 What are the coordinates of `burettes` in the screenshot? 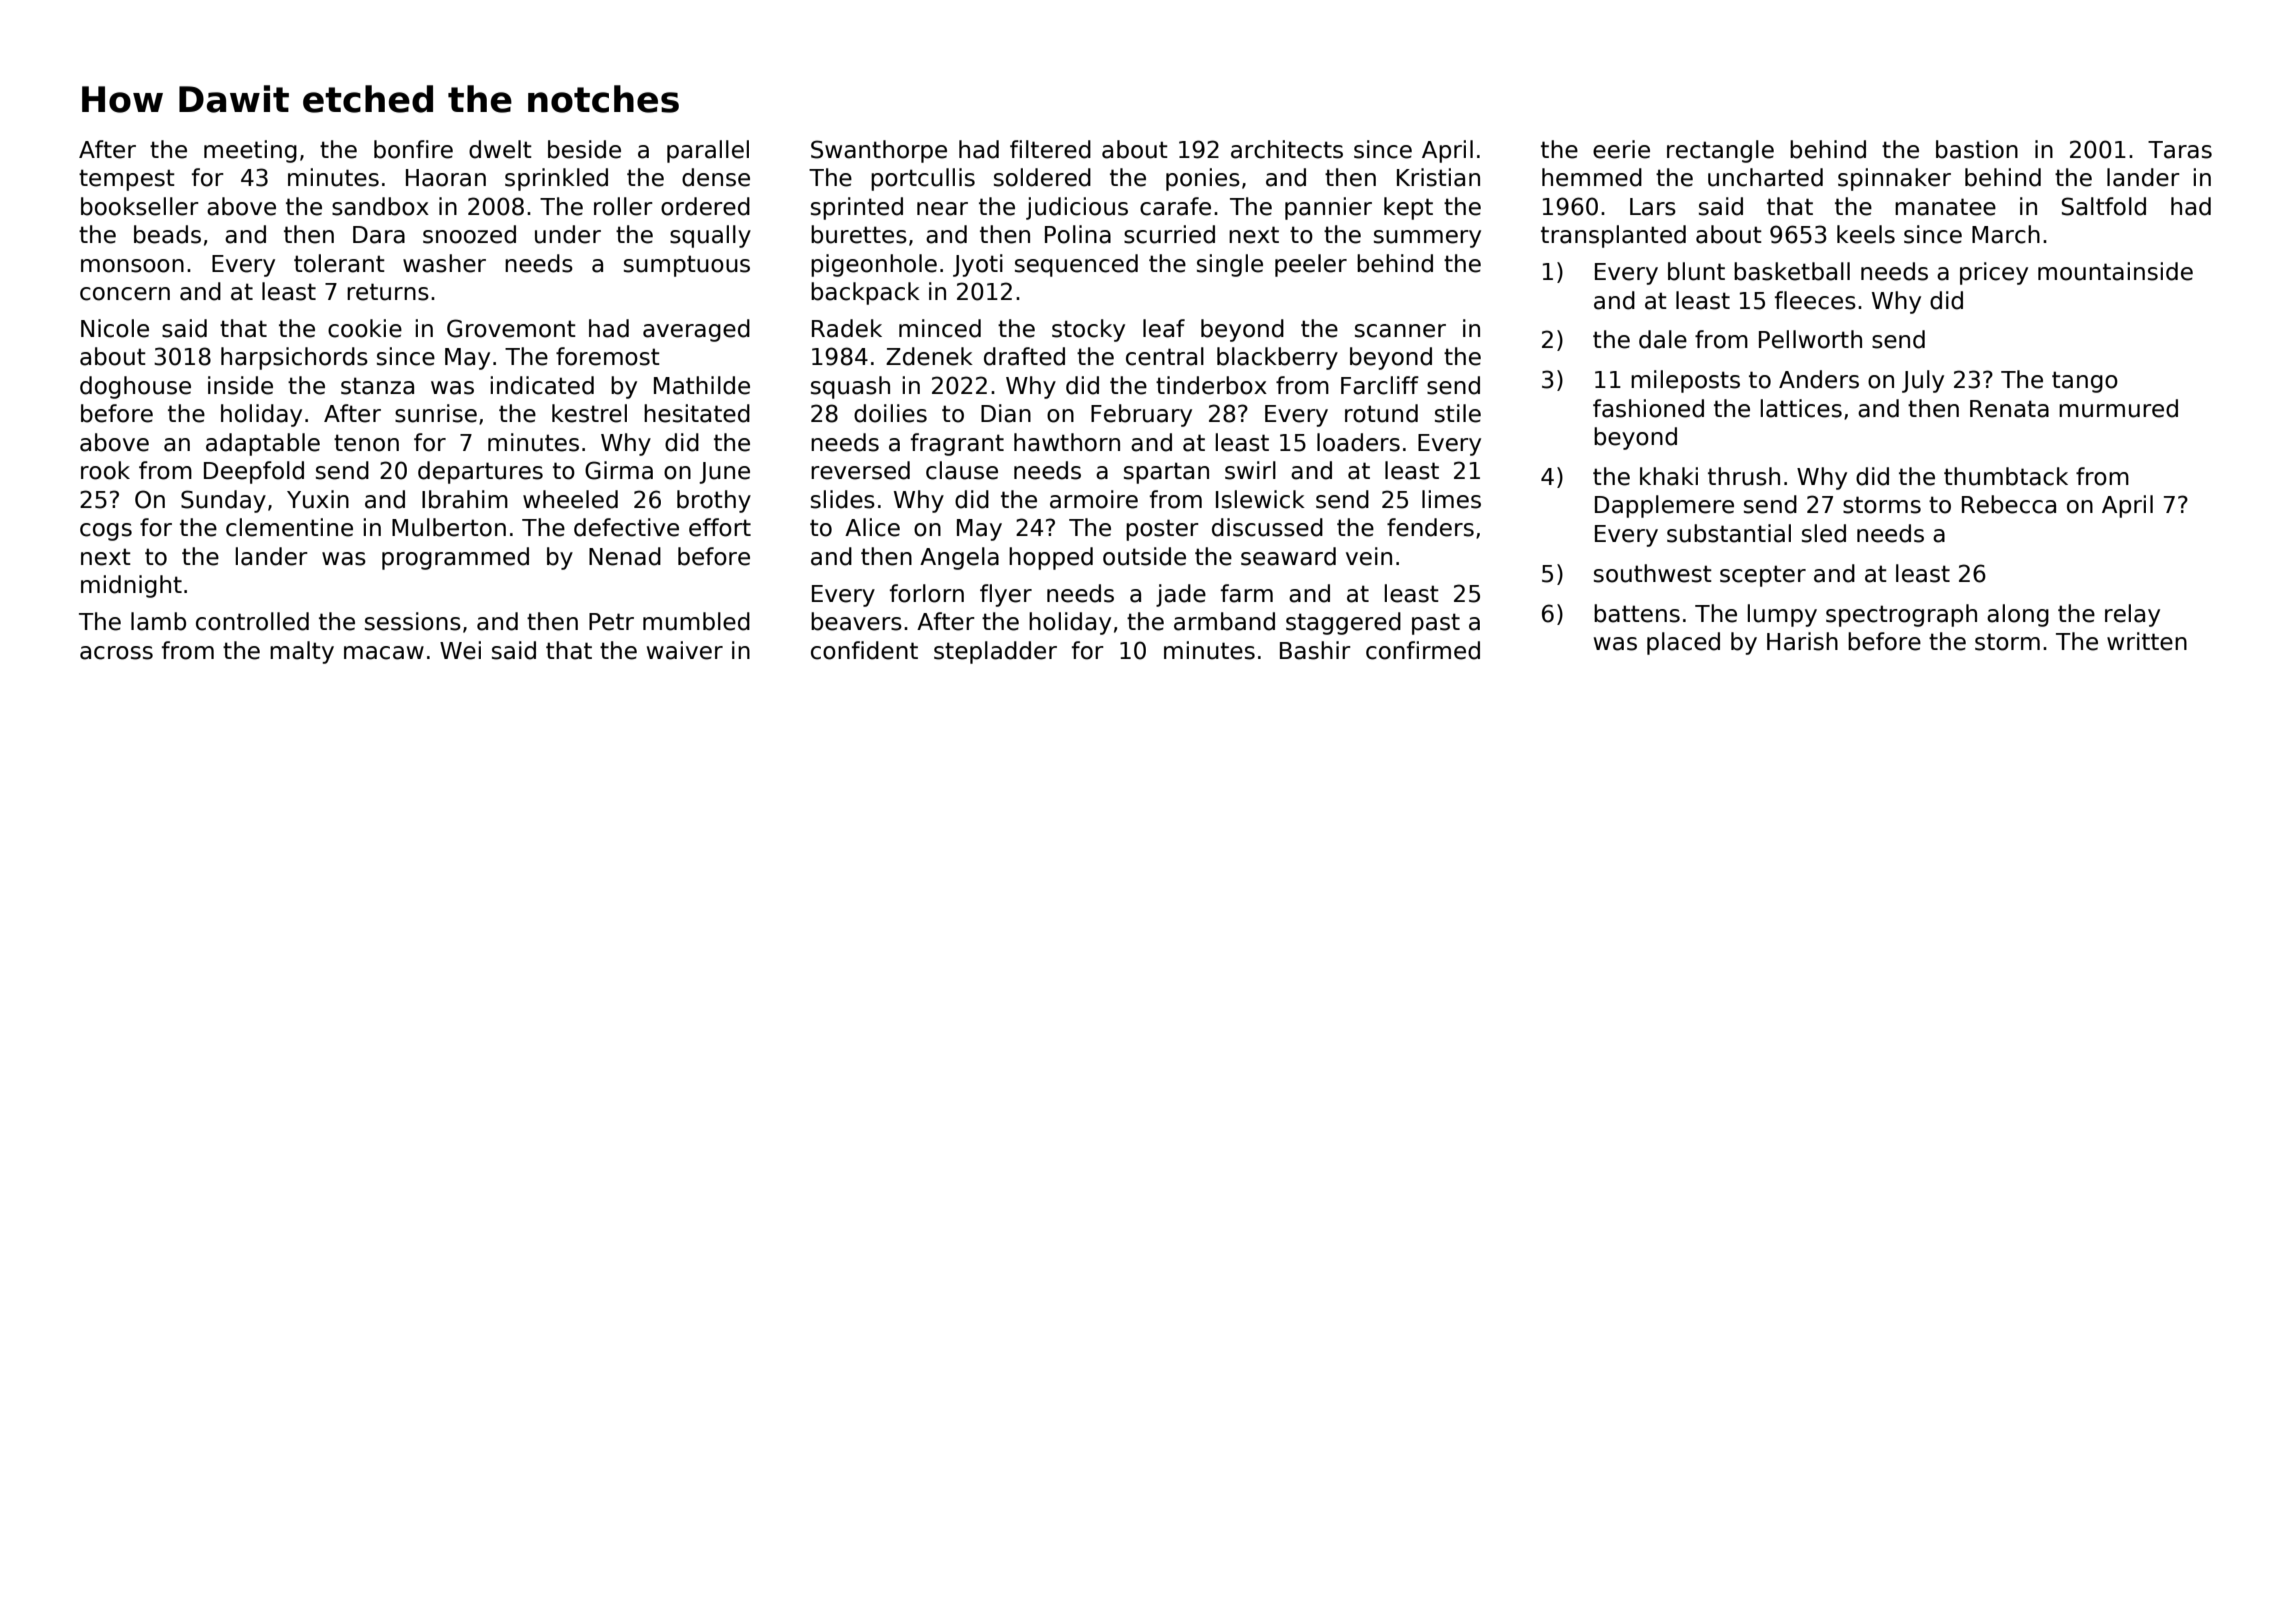 It's located at (859, 234).
